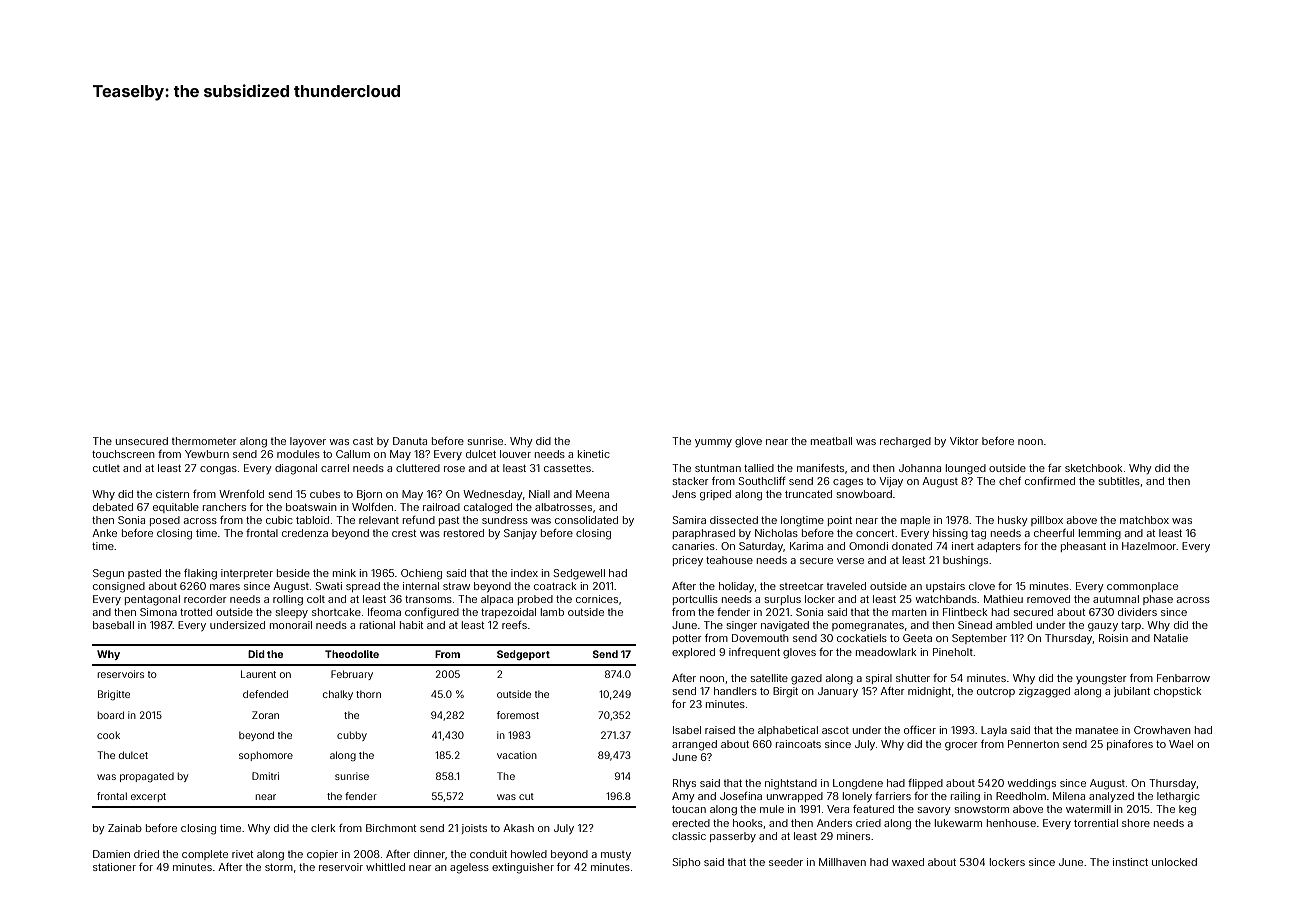 This screenshot has height=924, width=1308. Describe the element at coordinates (514, 625) in the screenshot. I see `reefs` at that location.
